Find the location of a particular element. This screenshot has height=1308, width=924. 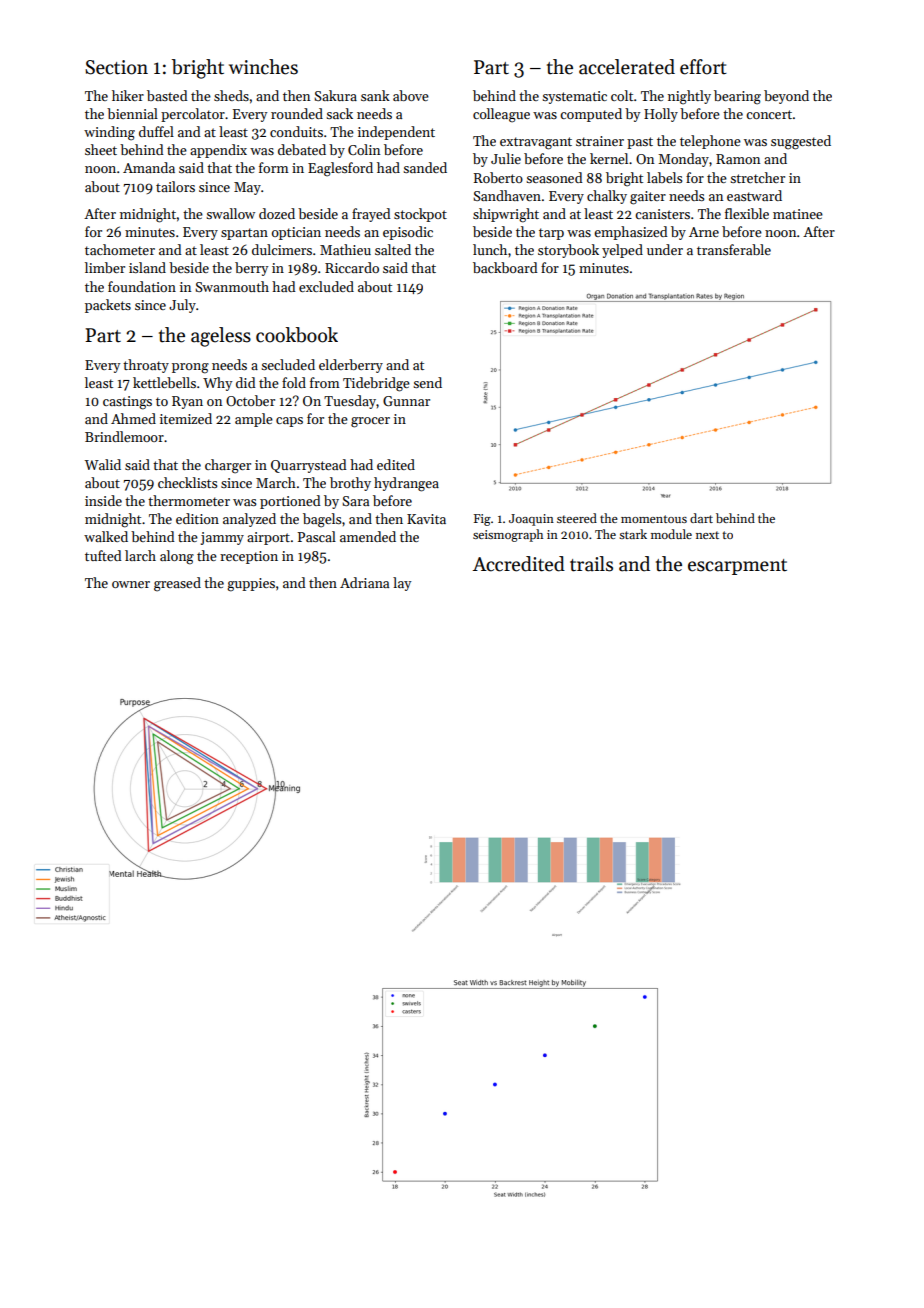

transferable is located at coordinates (734, 249).
